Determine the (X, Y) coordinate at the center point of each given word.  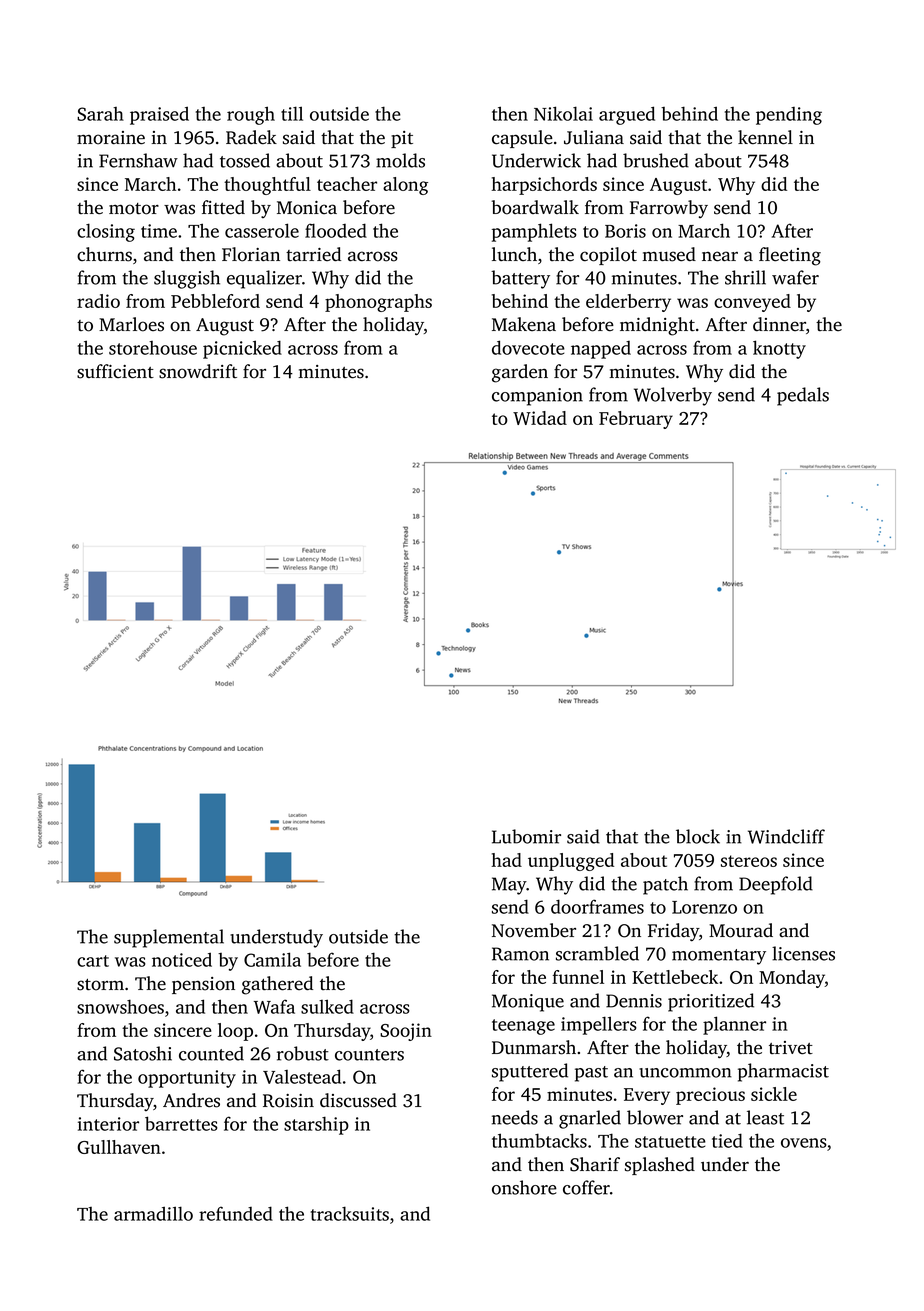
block (698, 836)
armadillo (153, 1213)
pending (789, 116)
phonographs (378, 303)
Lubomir (526, 836)
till (292, 113)
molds (400, 160)
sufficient (115, 371)
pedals (803, 396)
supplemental (169, 938)
